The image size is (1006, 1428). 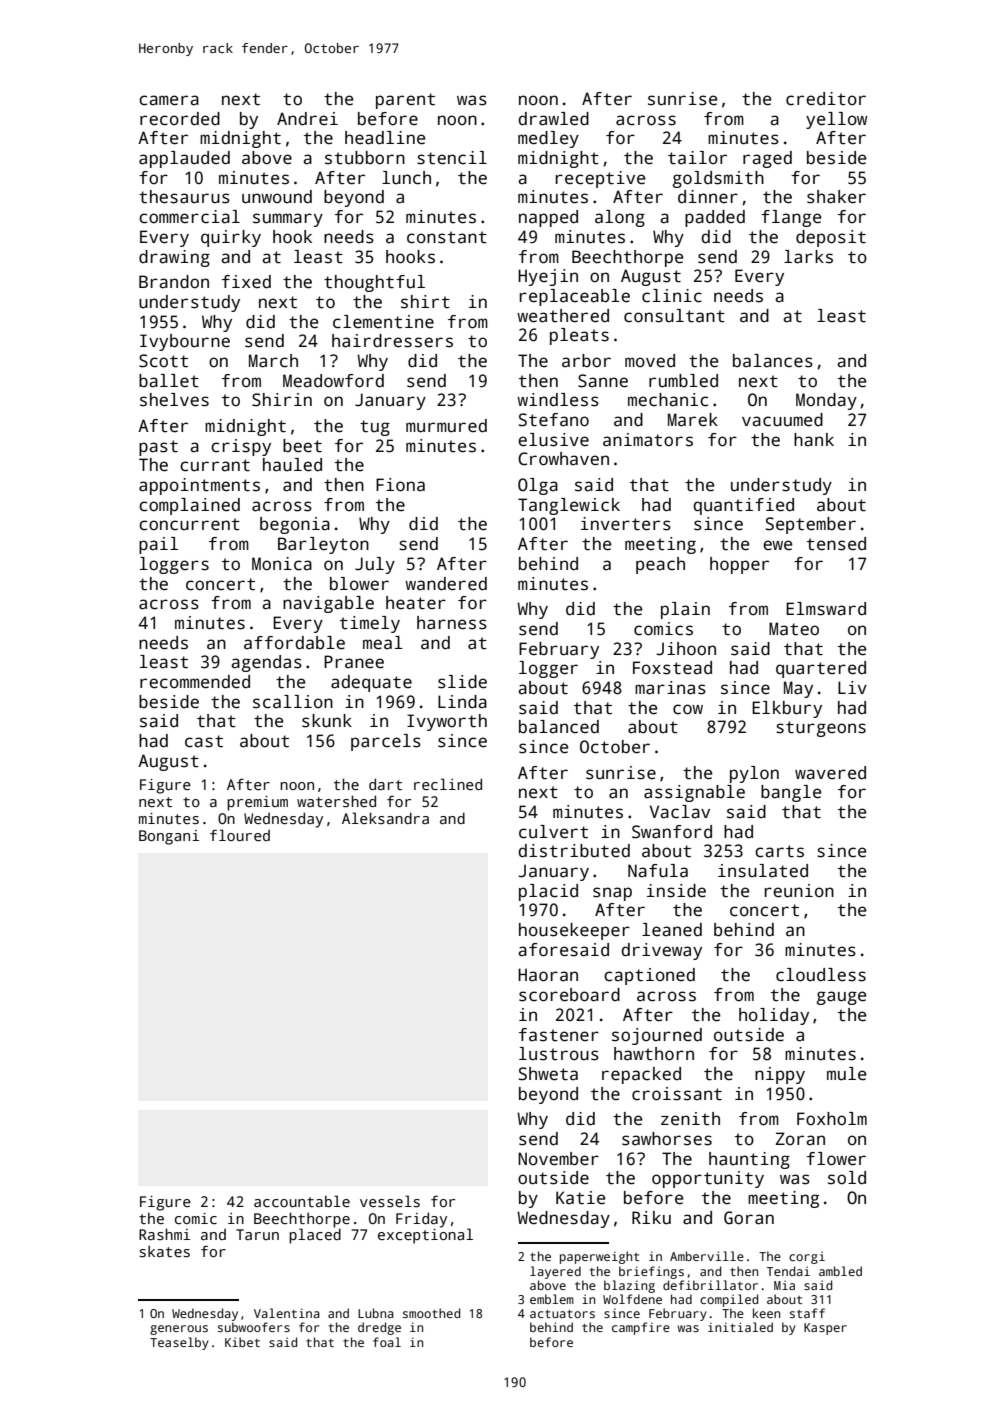 What do you see at coordinates (548, 892) in the screenshot?
I see `placid` at bounding box center [548, 892].
